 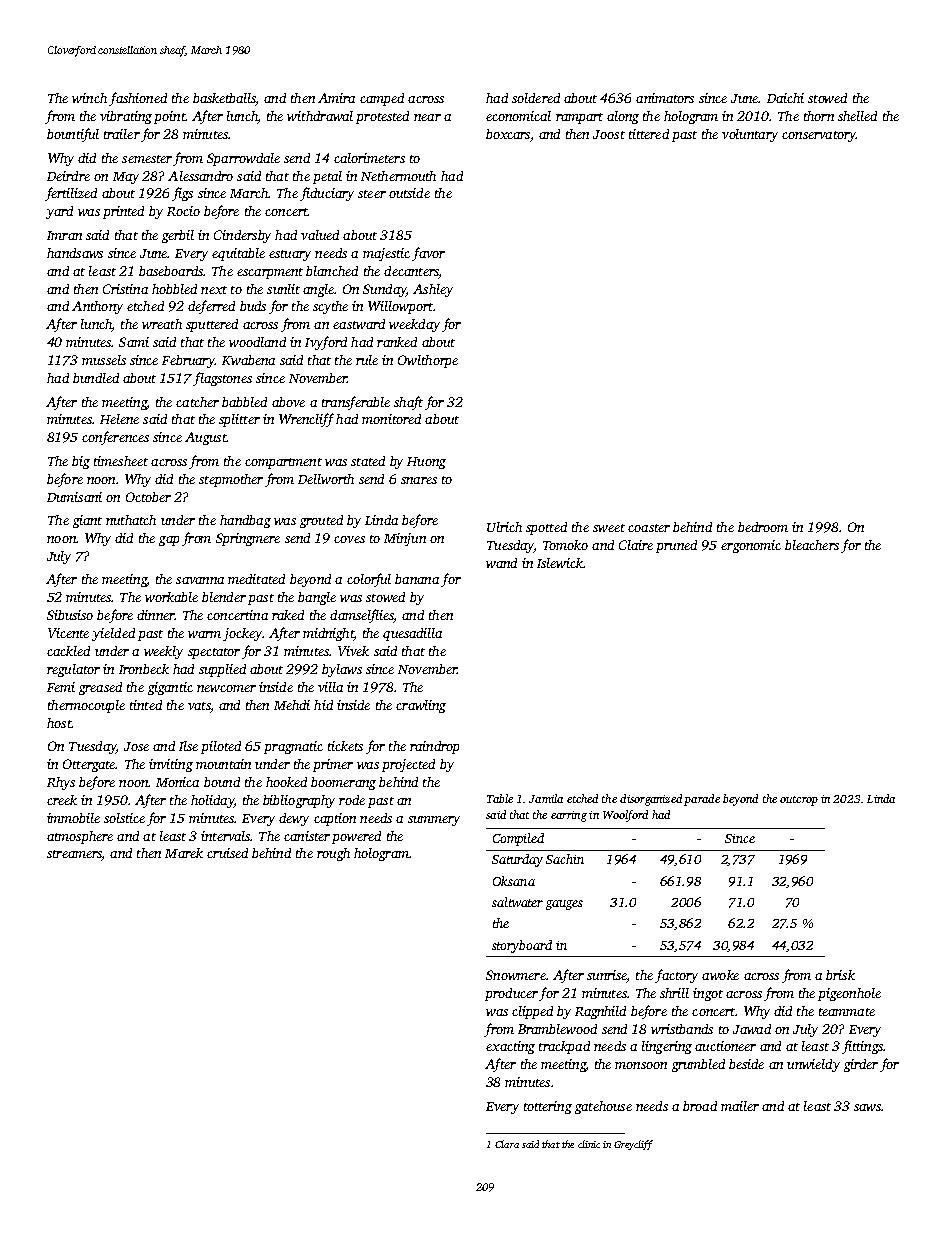 What do you see at coordinates (740, 1106) in the screenshot?
I see `mailer` at bounding box center [740, 1106].
